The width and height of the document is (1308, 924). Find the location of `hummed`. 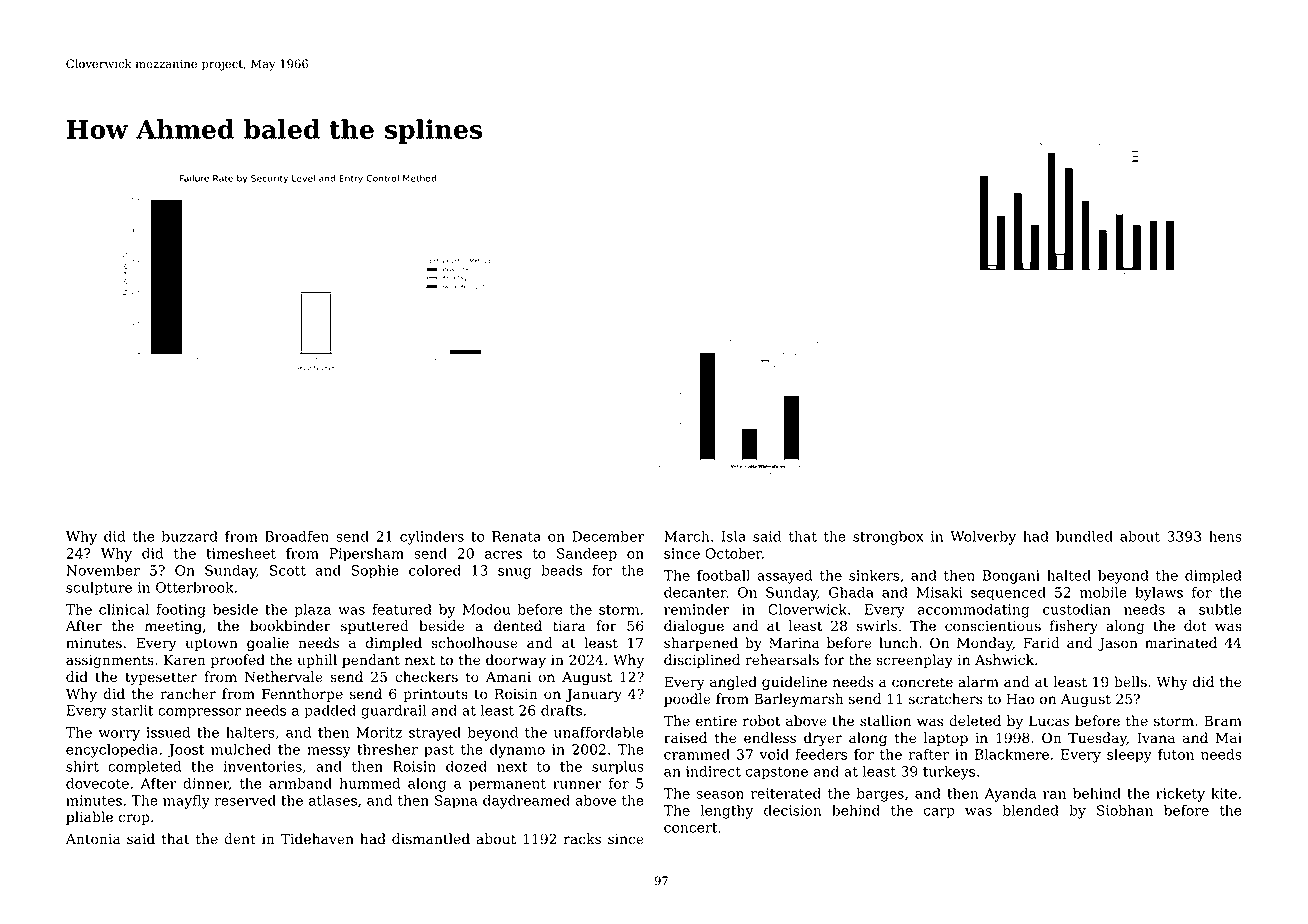

hummed is located at coordinates (369, 783).
